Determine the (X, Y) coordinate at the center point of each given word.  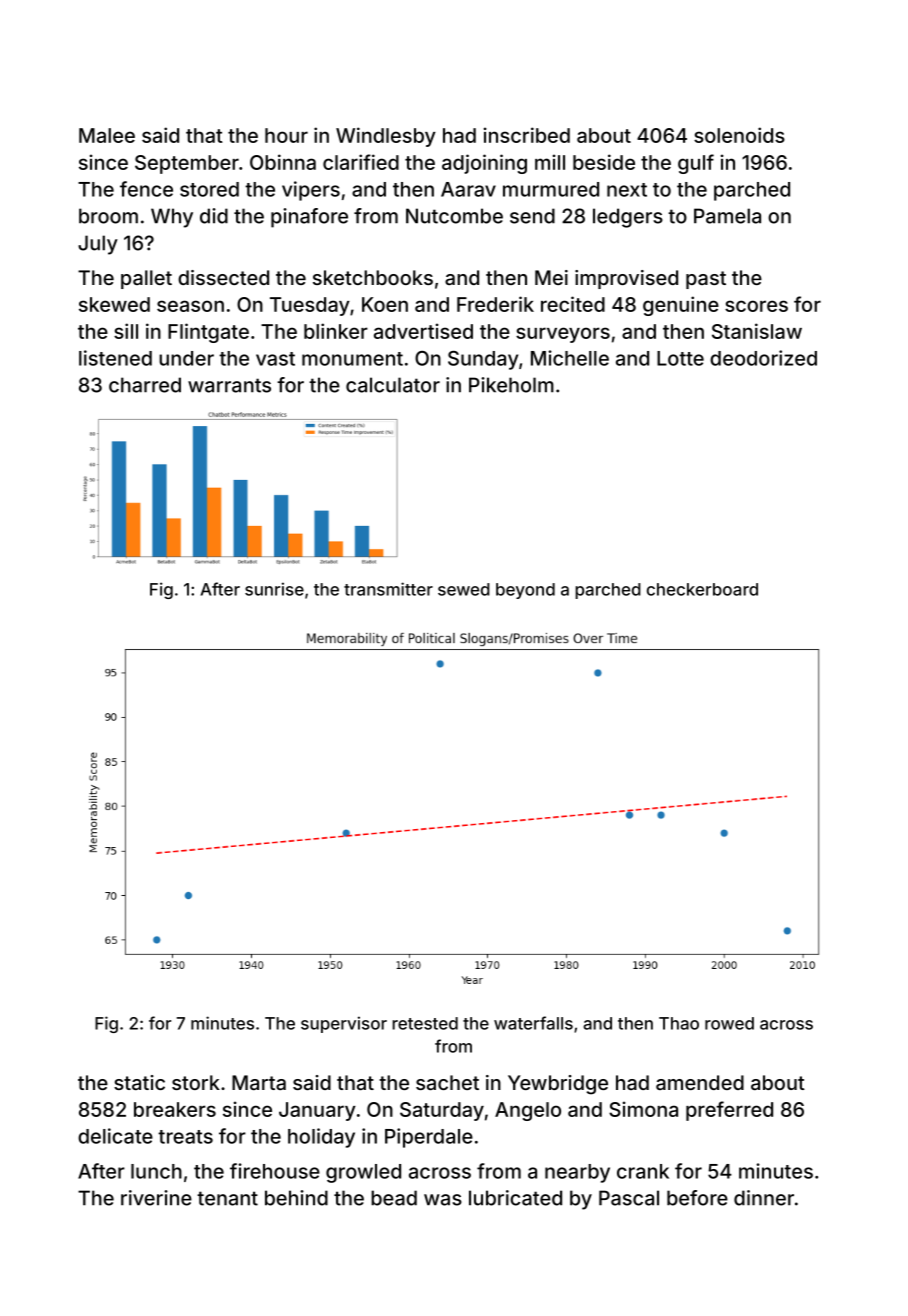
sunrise (274, 589)
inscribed (527, 135)
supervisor (344, 1024)
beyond (525, 591)
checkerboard (702, 589)
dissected (223, 277)
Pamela (727, 216)
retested (425, 1023)
